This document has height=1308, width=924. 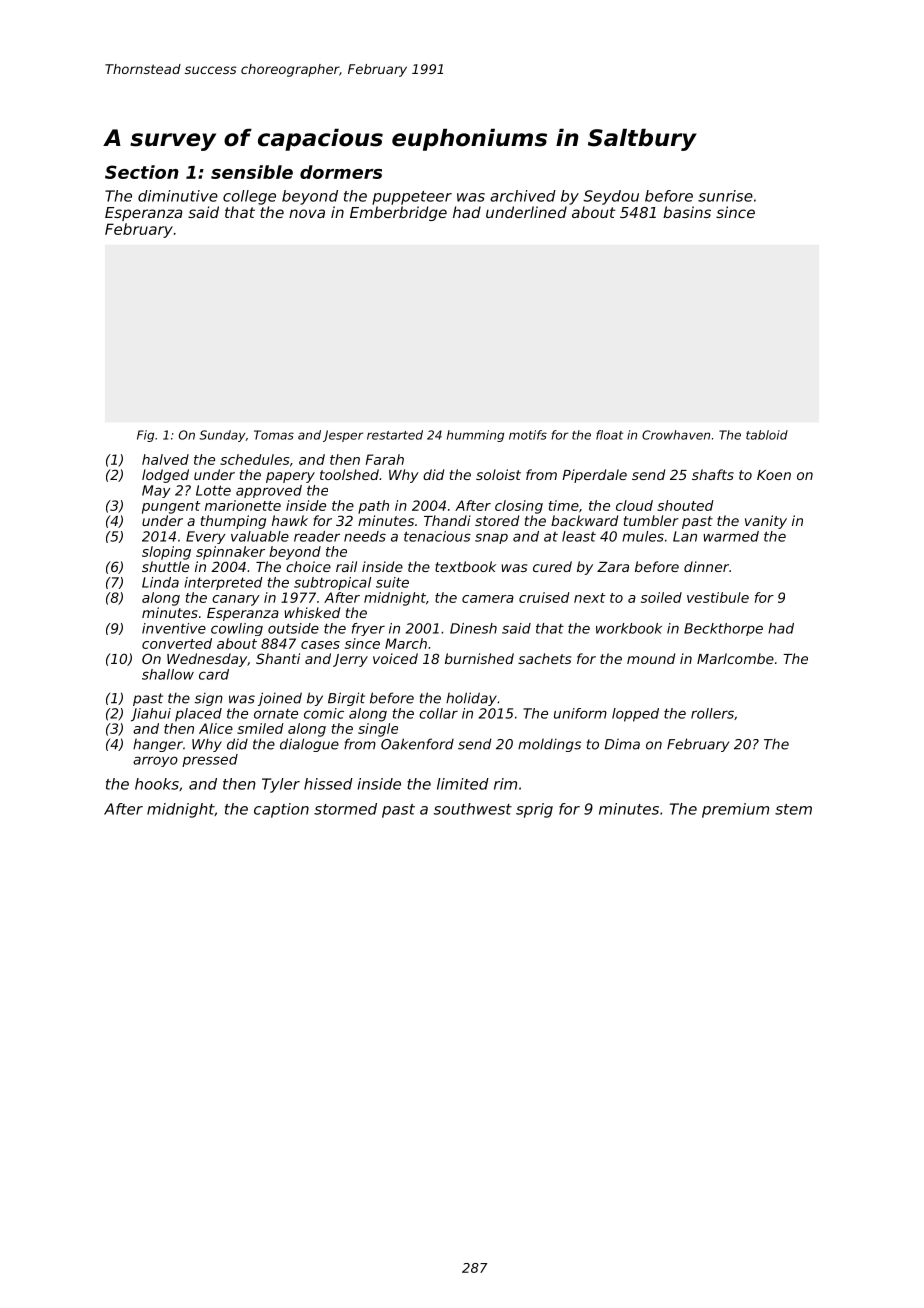 I want to click on diminutive, so click(x=178, y=196).
